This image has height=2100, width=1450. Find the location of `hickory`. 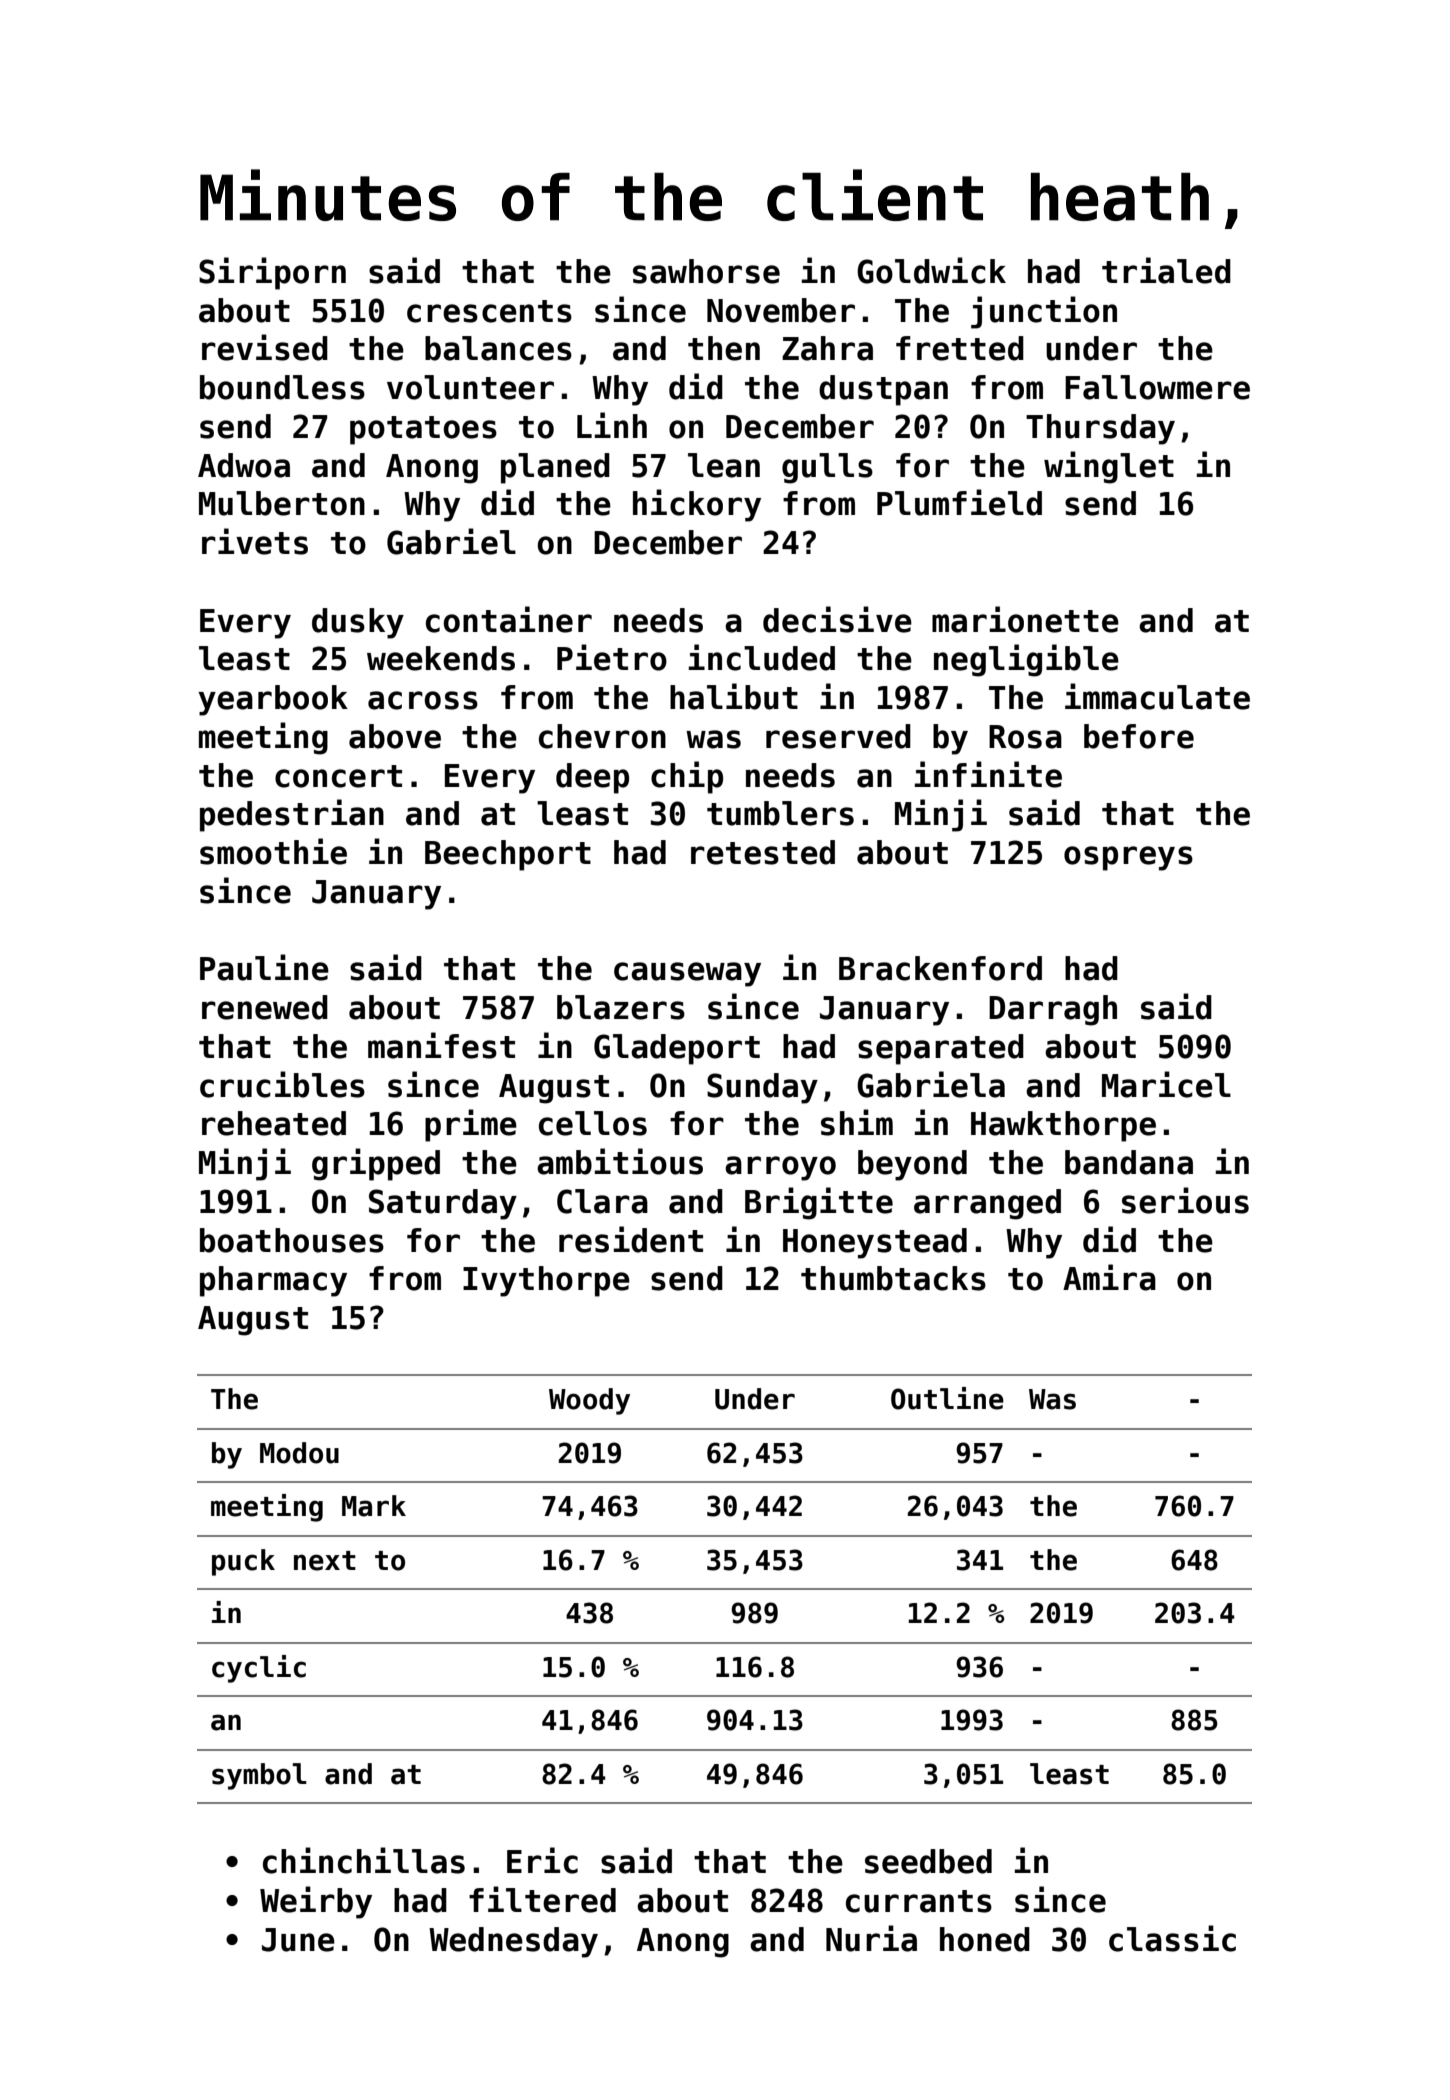

hickory is located at coordinates (697, 505).
